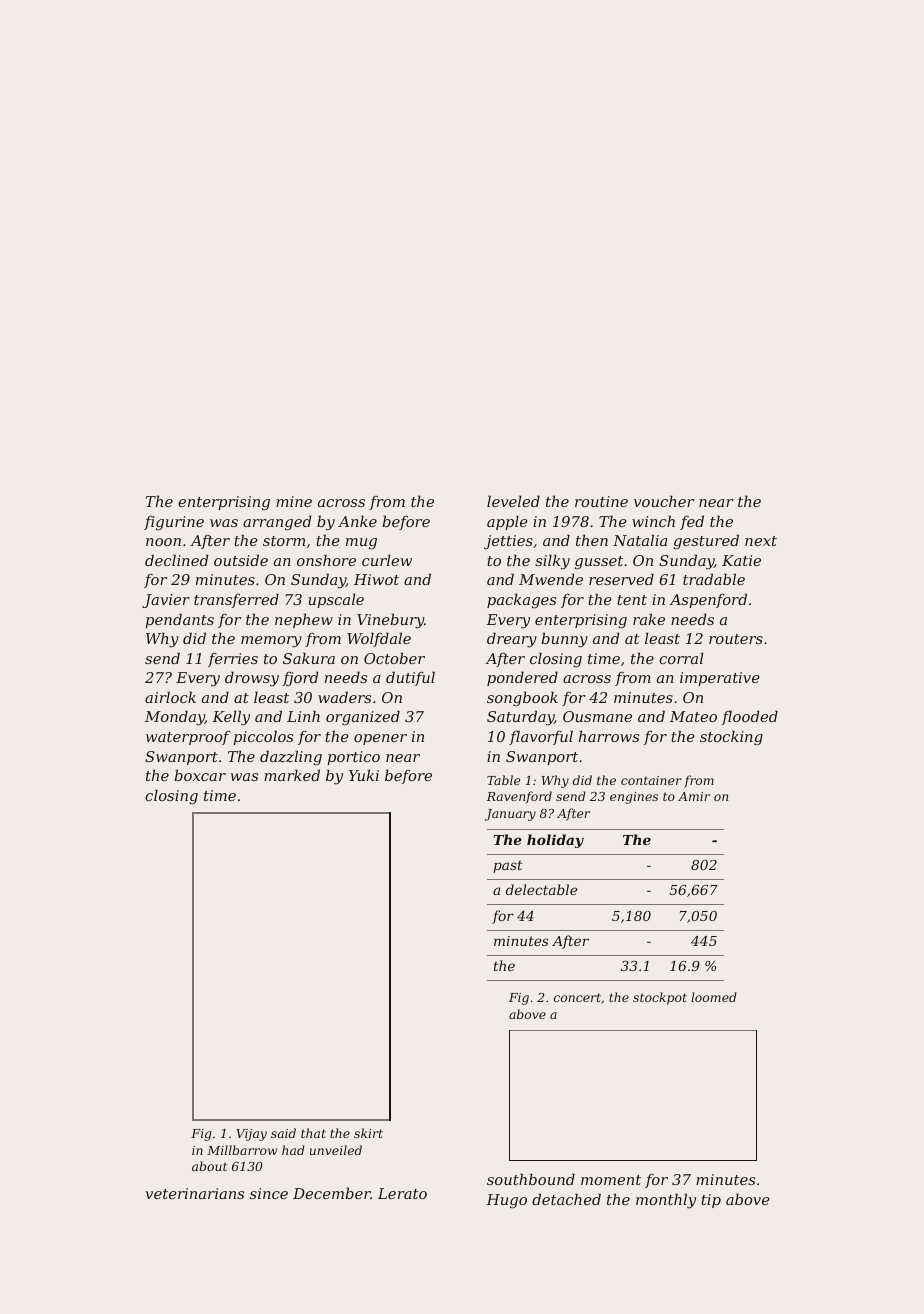 Image resolution: width=924 pixels, height=1314 pixels. I want to click on Saturday, so click(520, 718).
